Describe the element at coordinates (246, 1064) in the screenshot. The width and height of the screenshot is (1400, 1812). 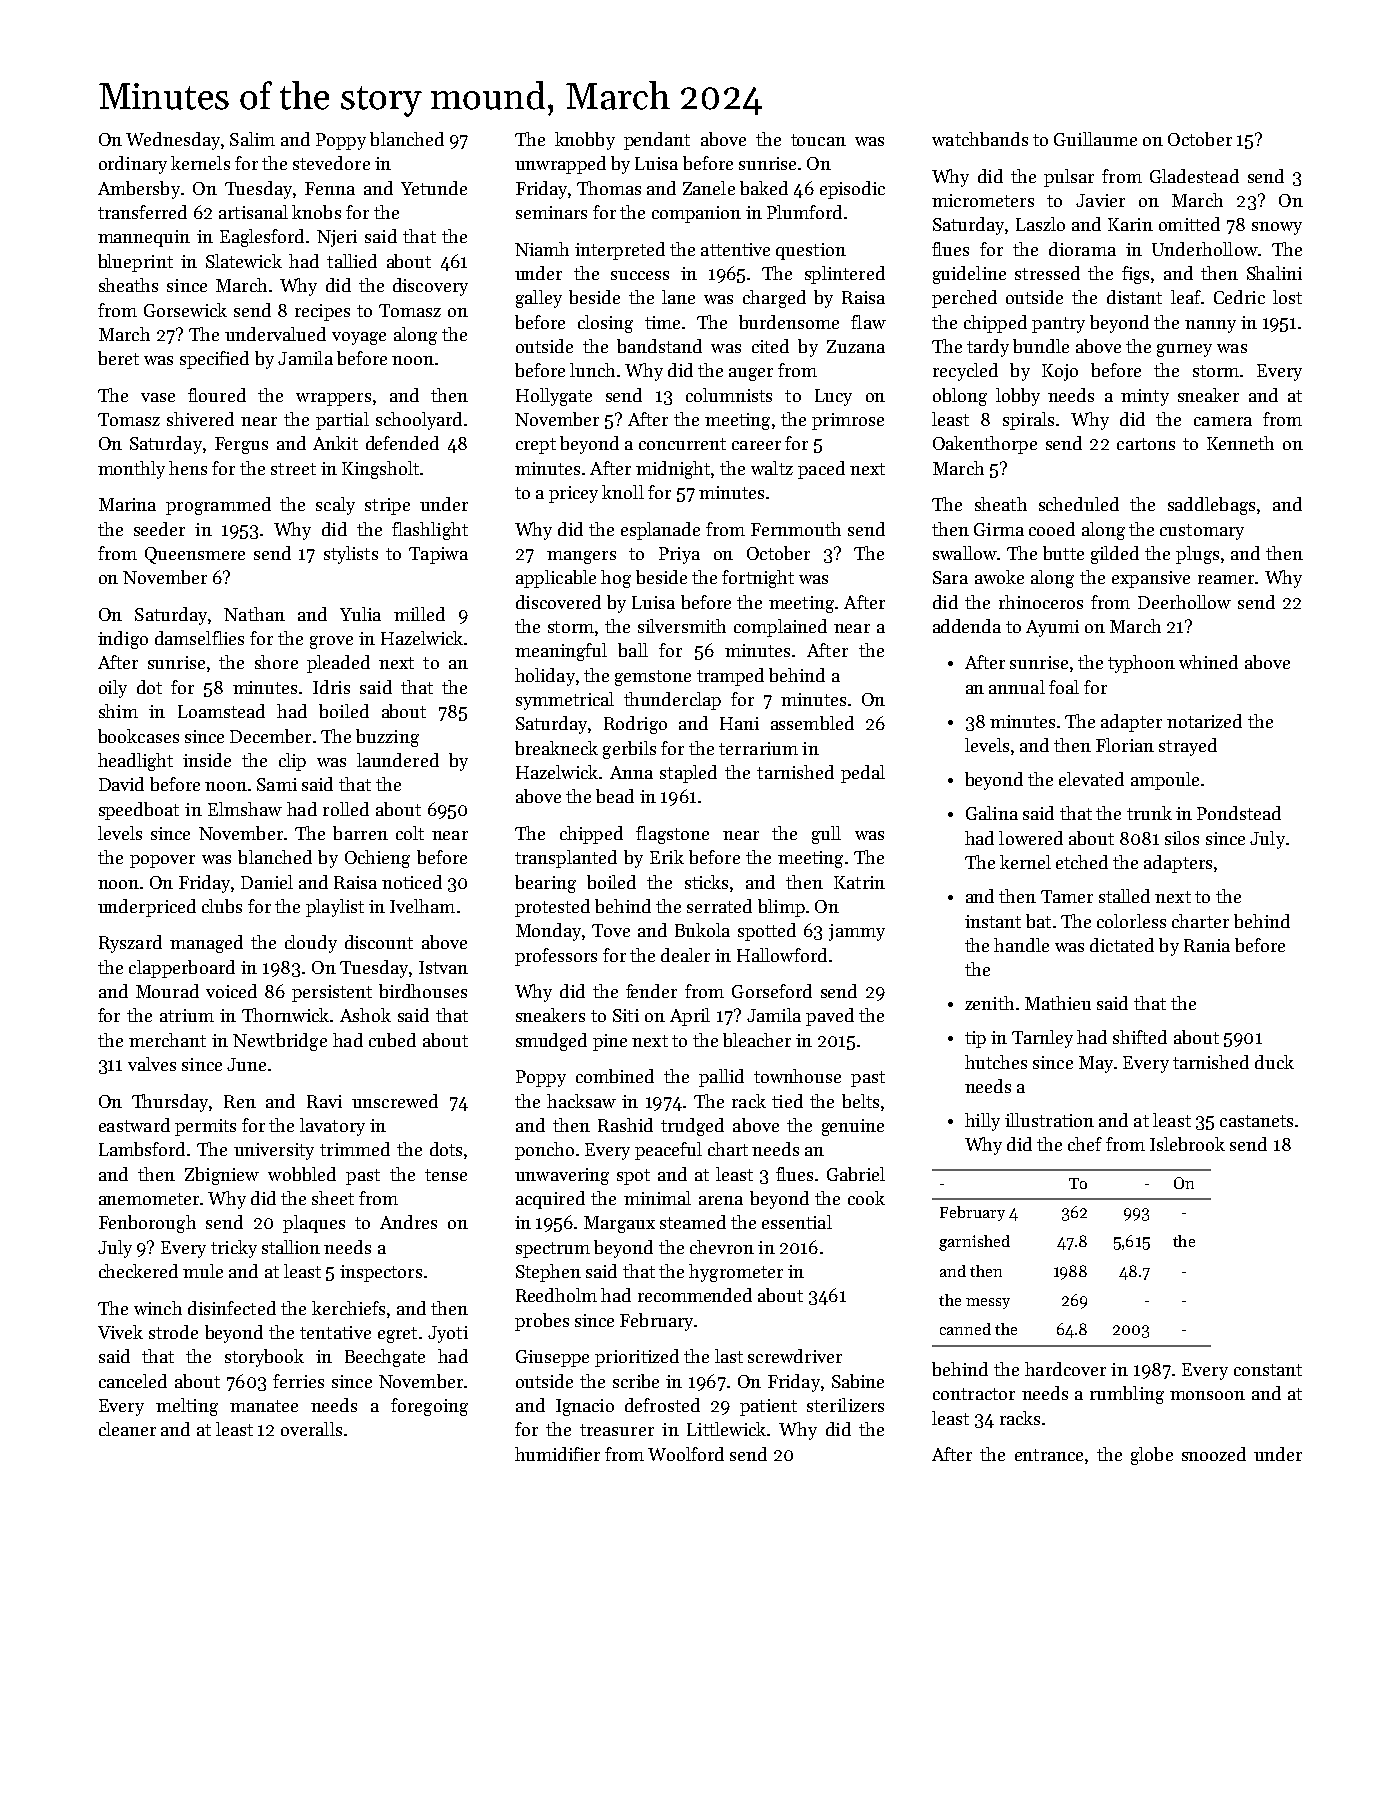
I see `June` at that location.
